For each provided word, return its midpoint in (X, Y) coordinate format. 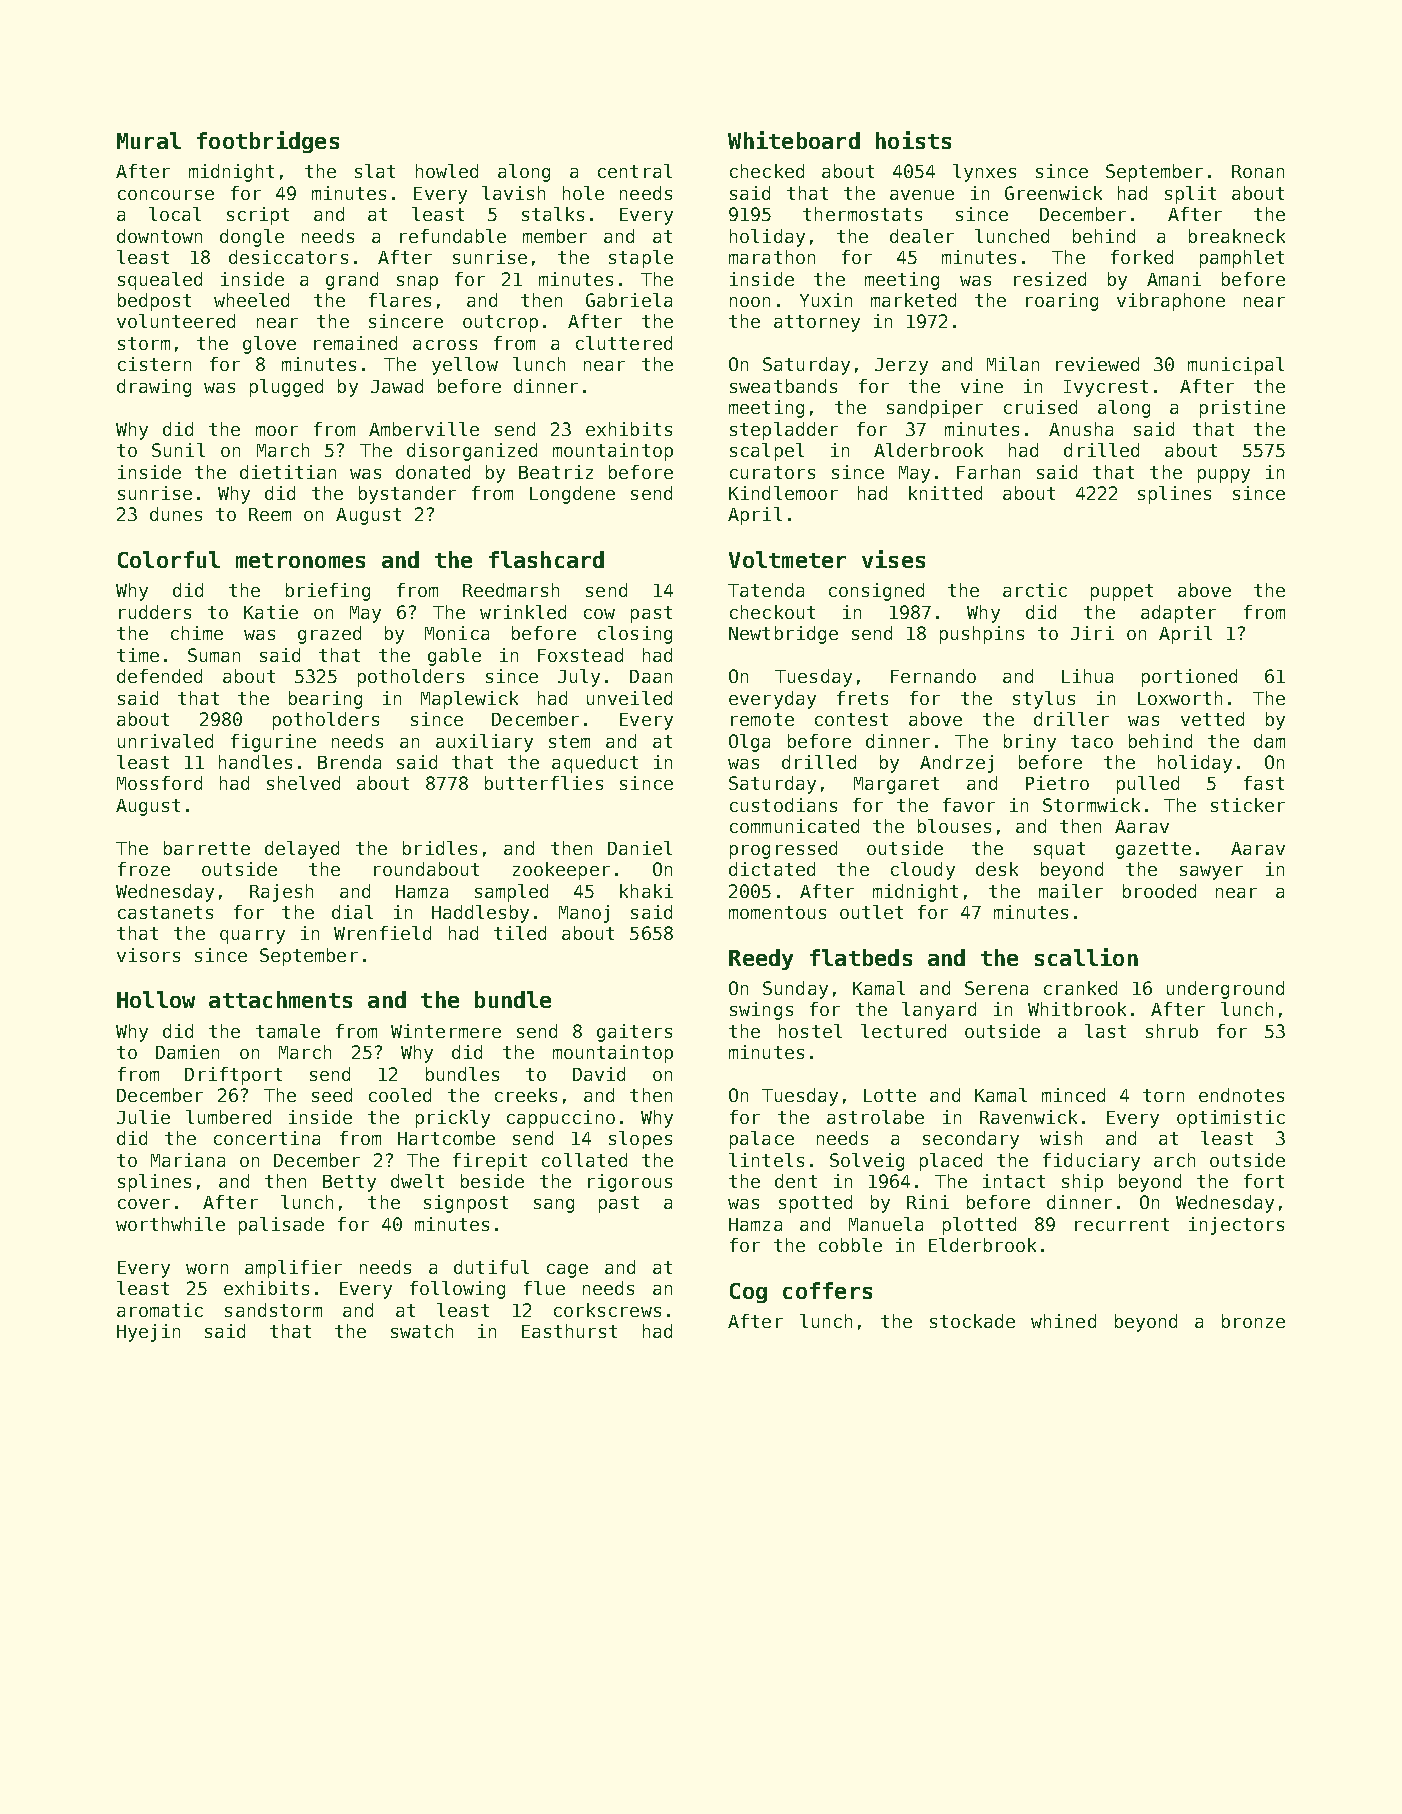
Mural (149, 140)
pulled (1148, 785)
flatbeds (861, 957)
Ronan (1258, 171)
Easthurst (569, 1331)
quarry (252, 937)
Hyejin (148, 1333)
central (635, 171)
